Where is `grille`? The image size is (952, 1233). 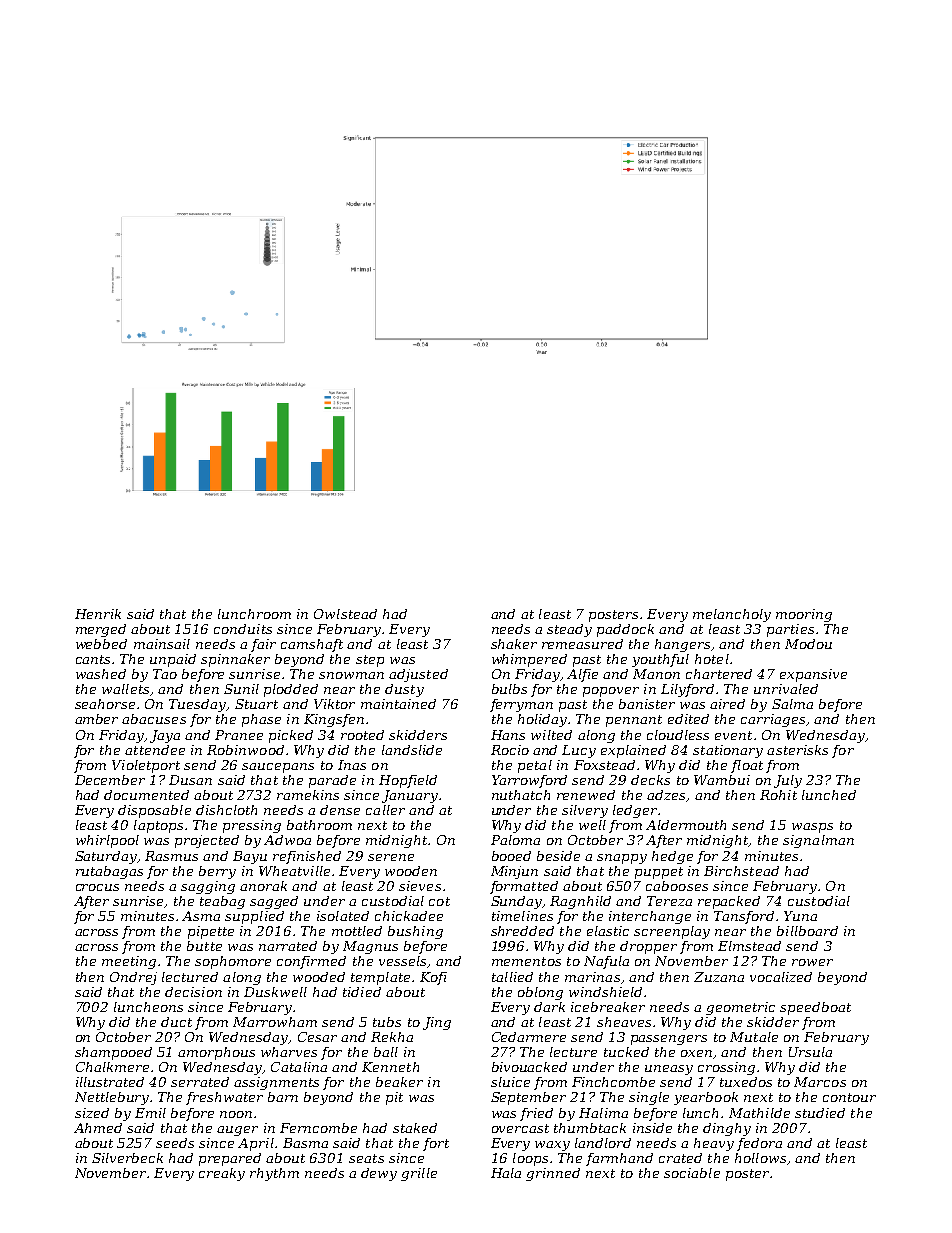 grille is located at coordinates (419, 1174).
